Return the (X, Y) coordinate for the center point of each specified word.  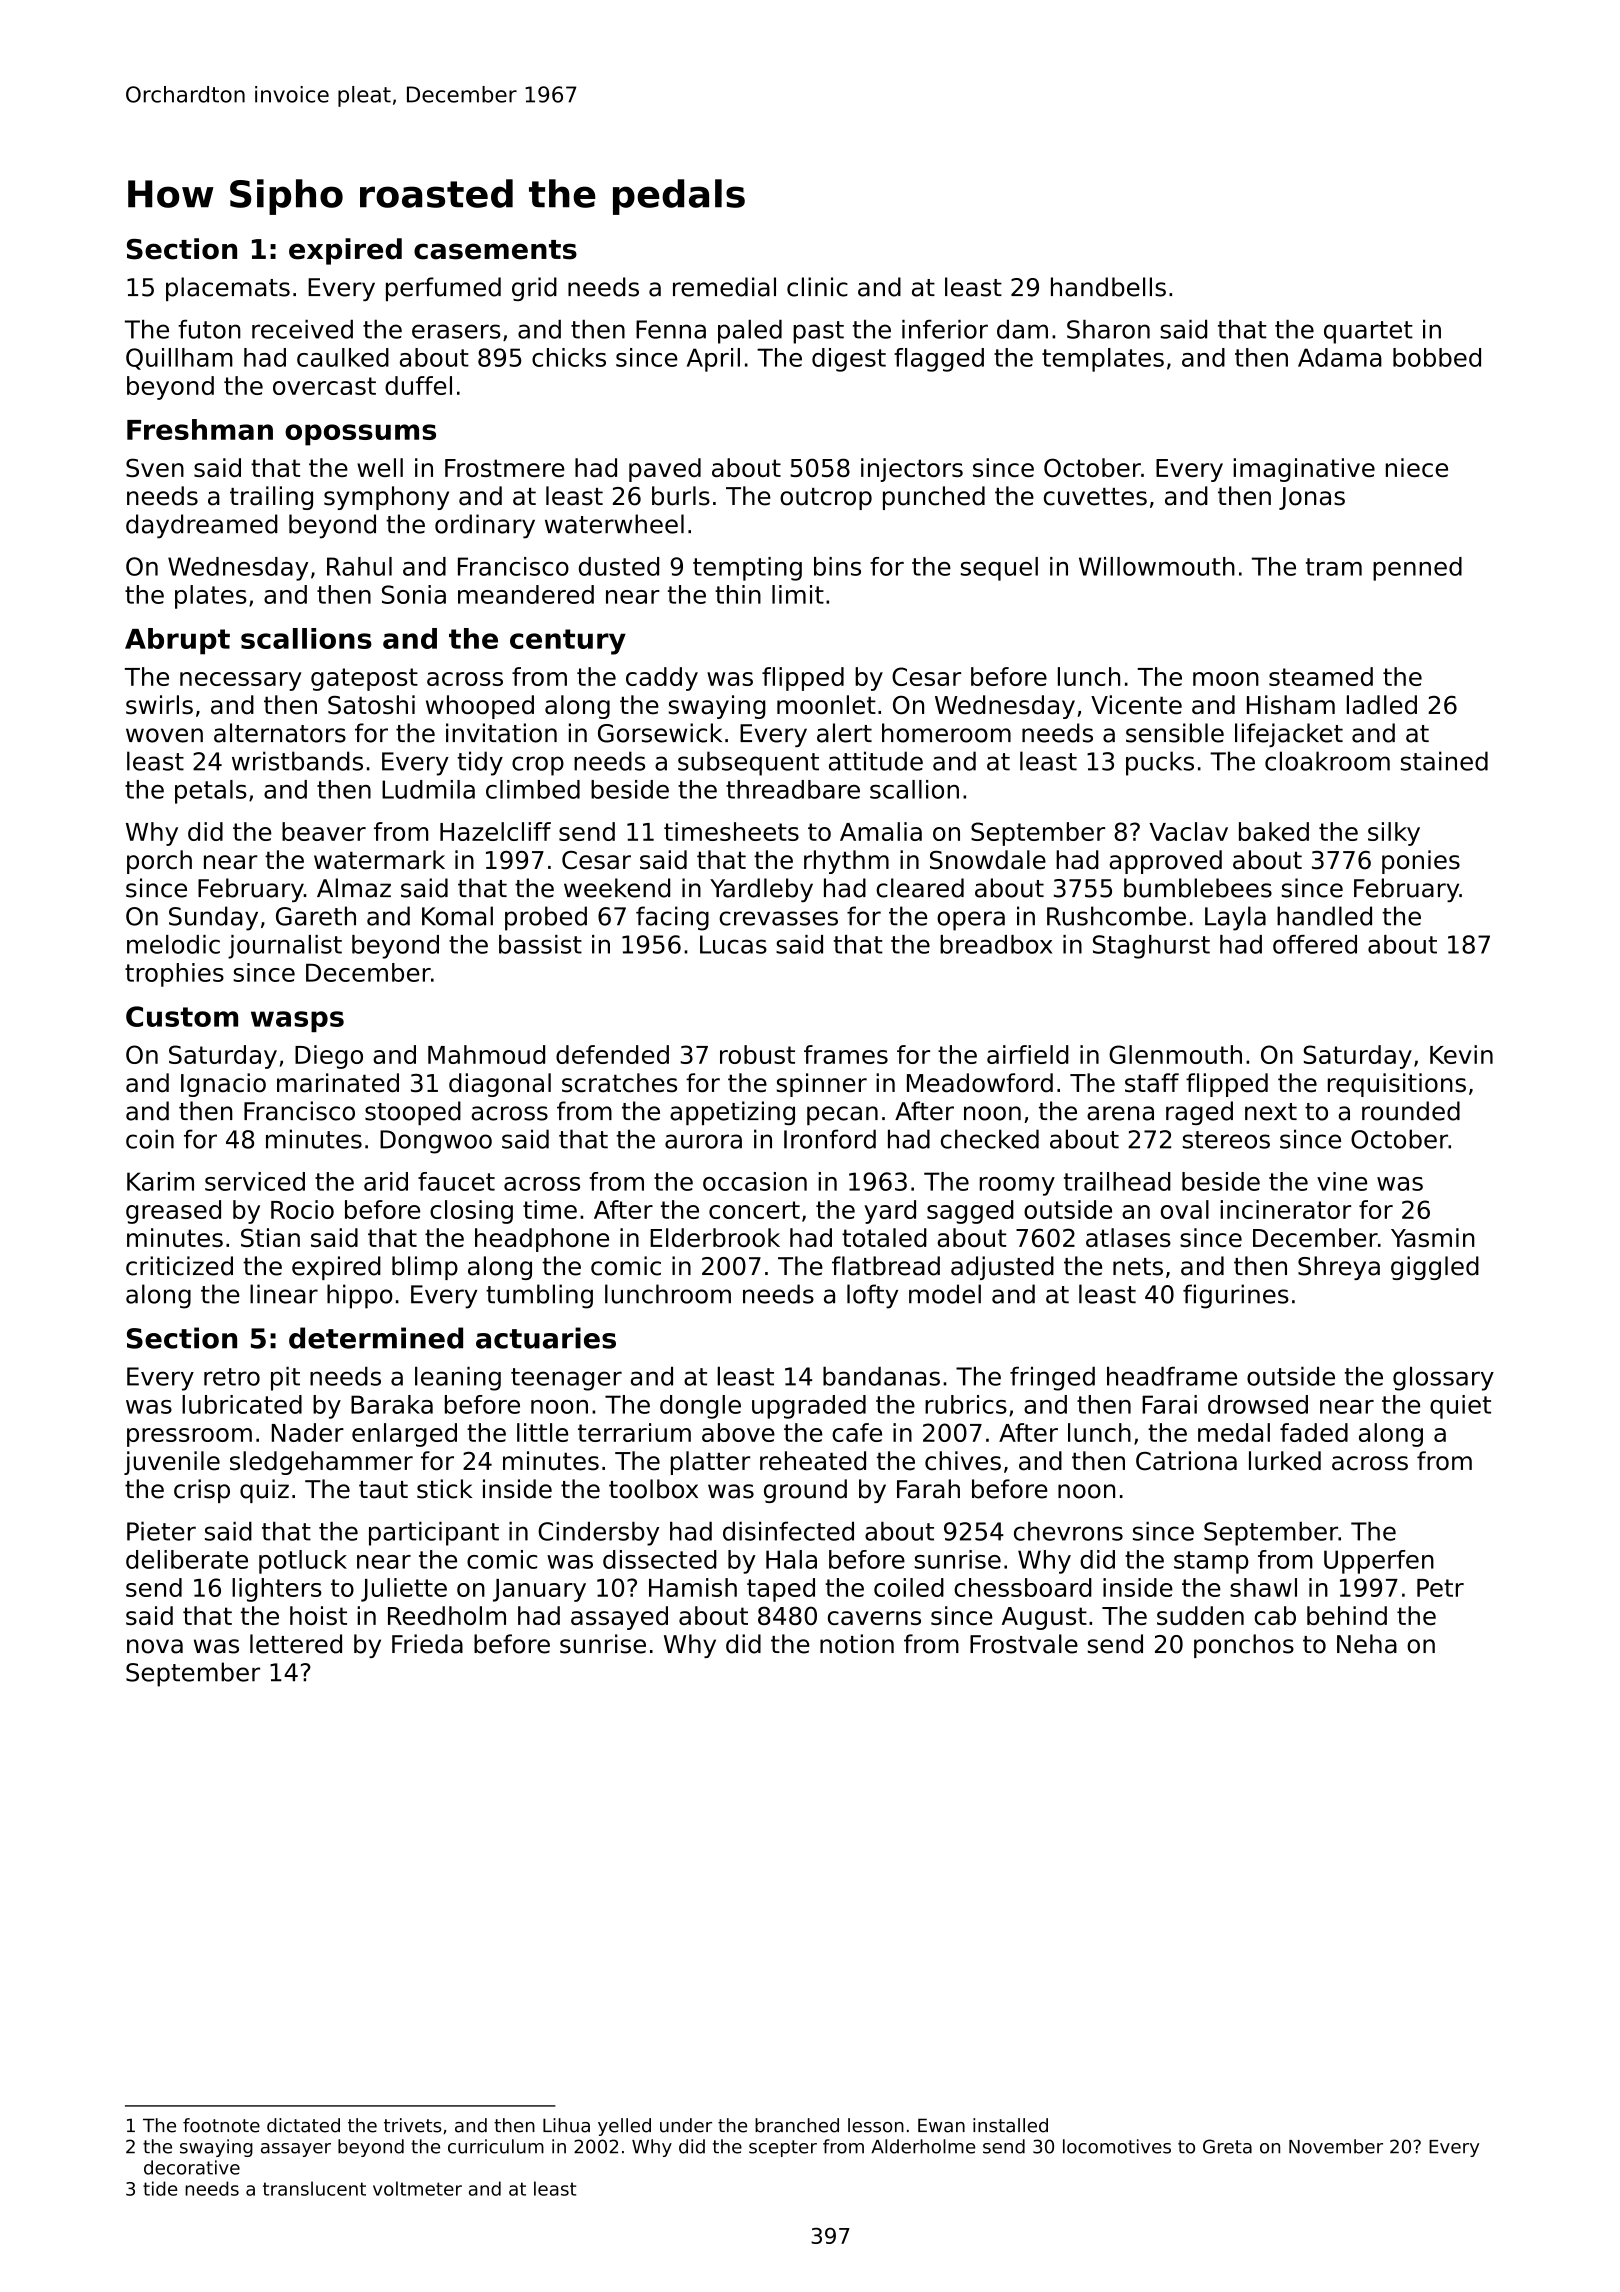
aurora (703, 1141)
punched (934, 498)
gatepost (364, 679)
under (686, 2125)
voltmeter (417, 2188)
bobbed (1437, 357)
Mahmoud (486, 1054)
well (380, 467)
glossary (1443, 1379)
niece (1417, 467)
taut (383, 1490)
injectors (912, 470)
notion (857, 1644)
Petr (1440, 1588)
